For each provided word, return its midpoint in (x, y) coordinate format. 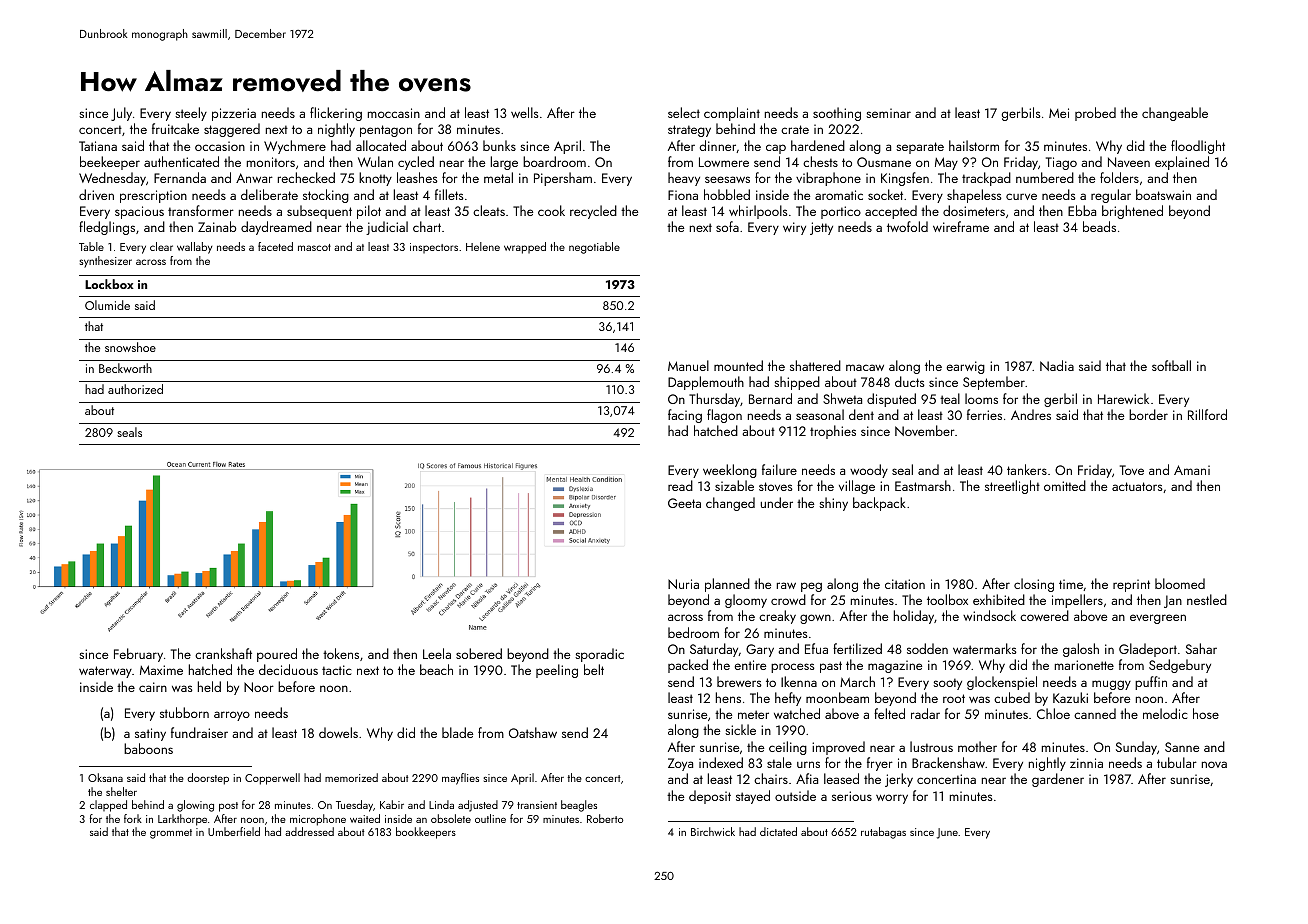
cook (551, 210)
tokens (341, 653)
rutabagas (883, 833)
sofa (727, 226)
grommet (171, 834)
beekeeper (110, 163)
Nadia (1057, 365)
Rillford (1207, 414)
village (857, 487)
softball (1171, 365)
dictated (778, 831)
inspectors (434, 248)
